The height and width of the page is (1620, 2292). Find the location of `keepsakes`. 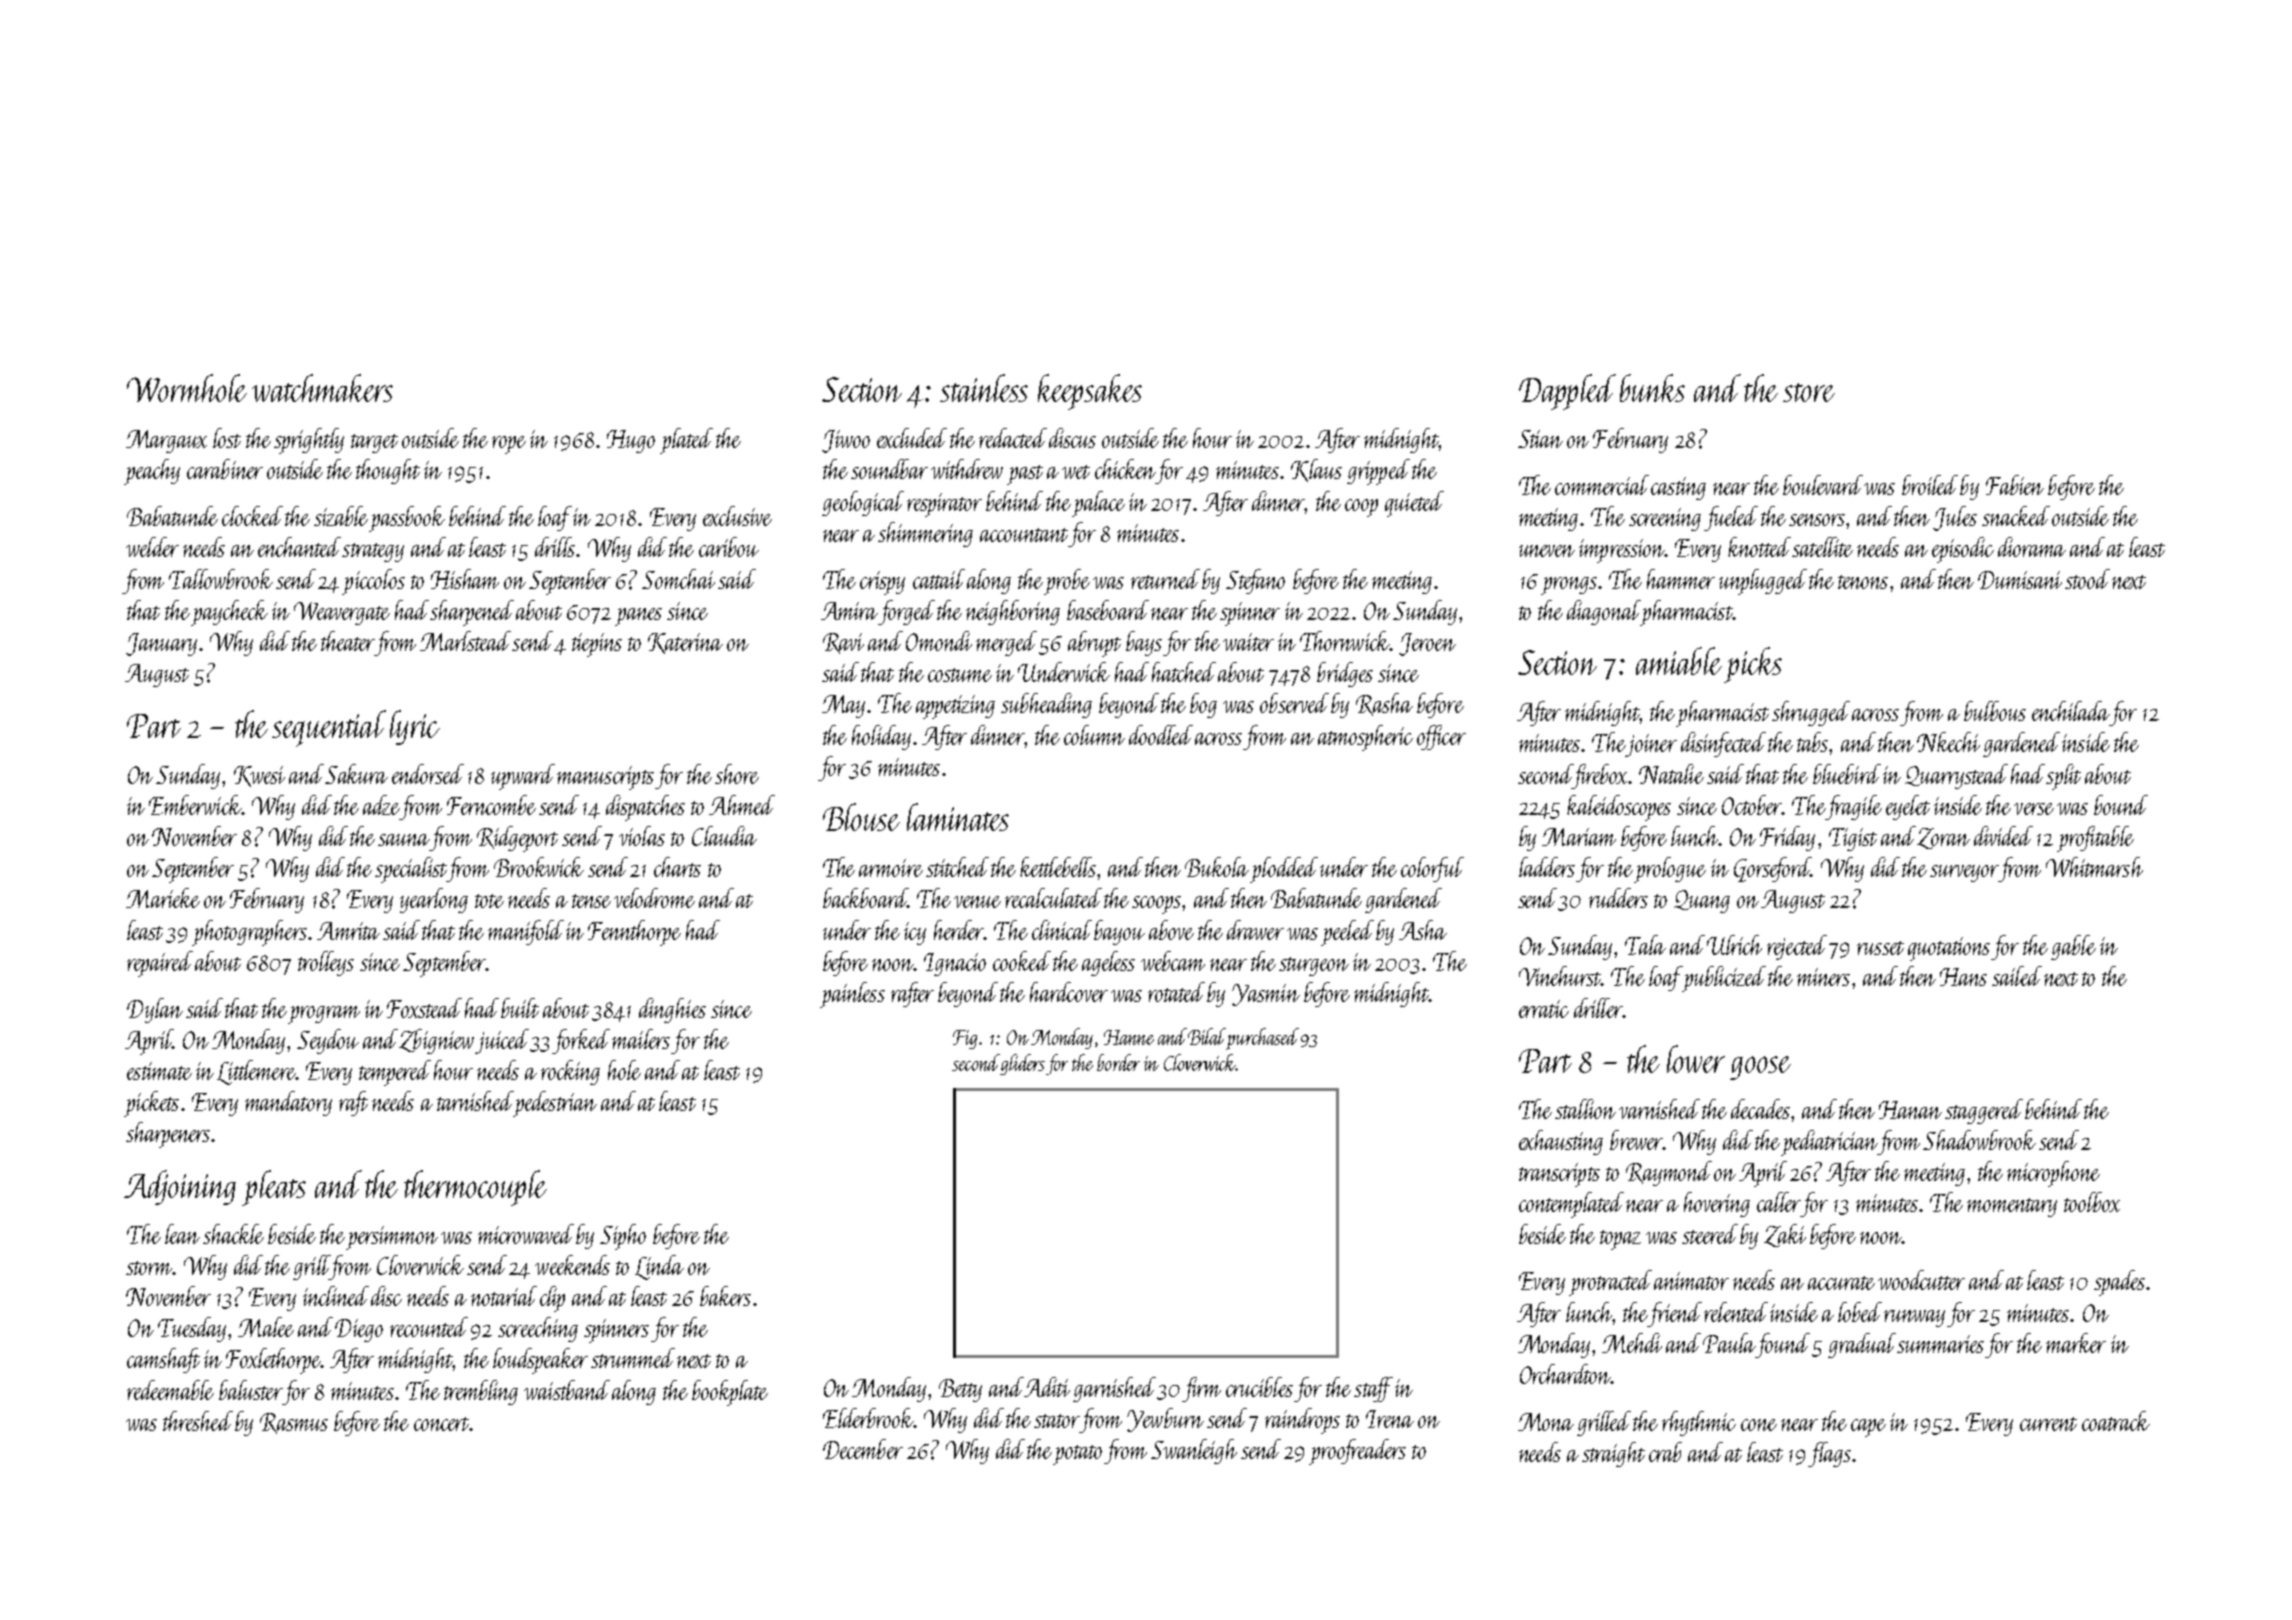

keepsakes is located at coordinates (1090, 392).
